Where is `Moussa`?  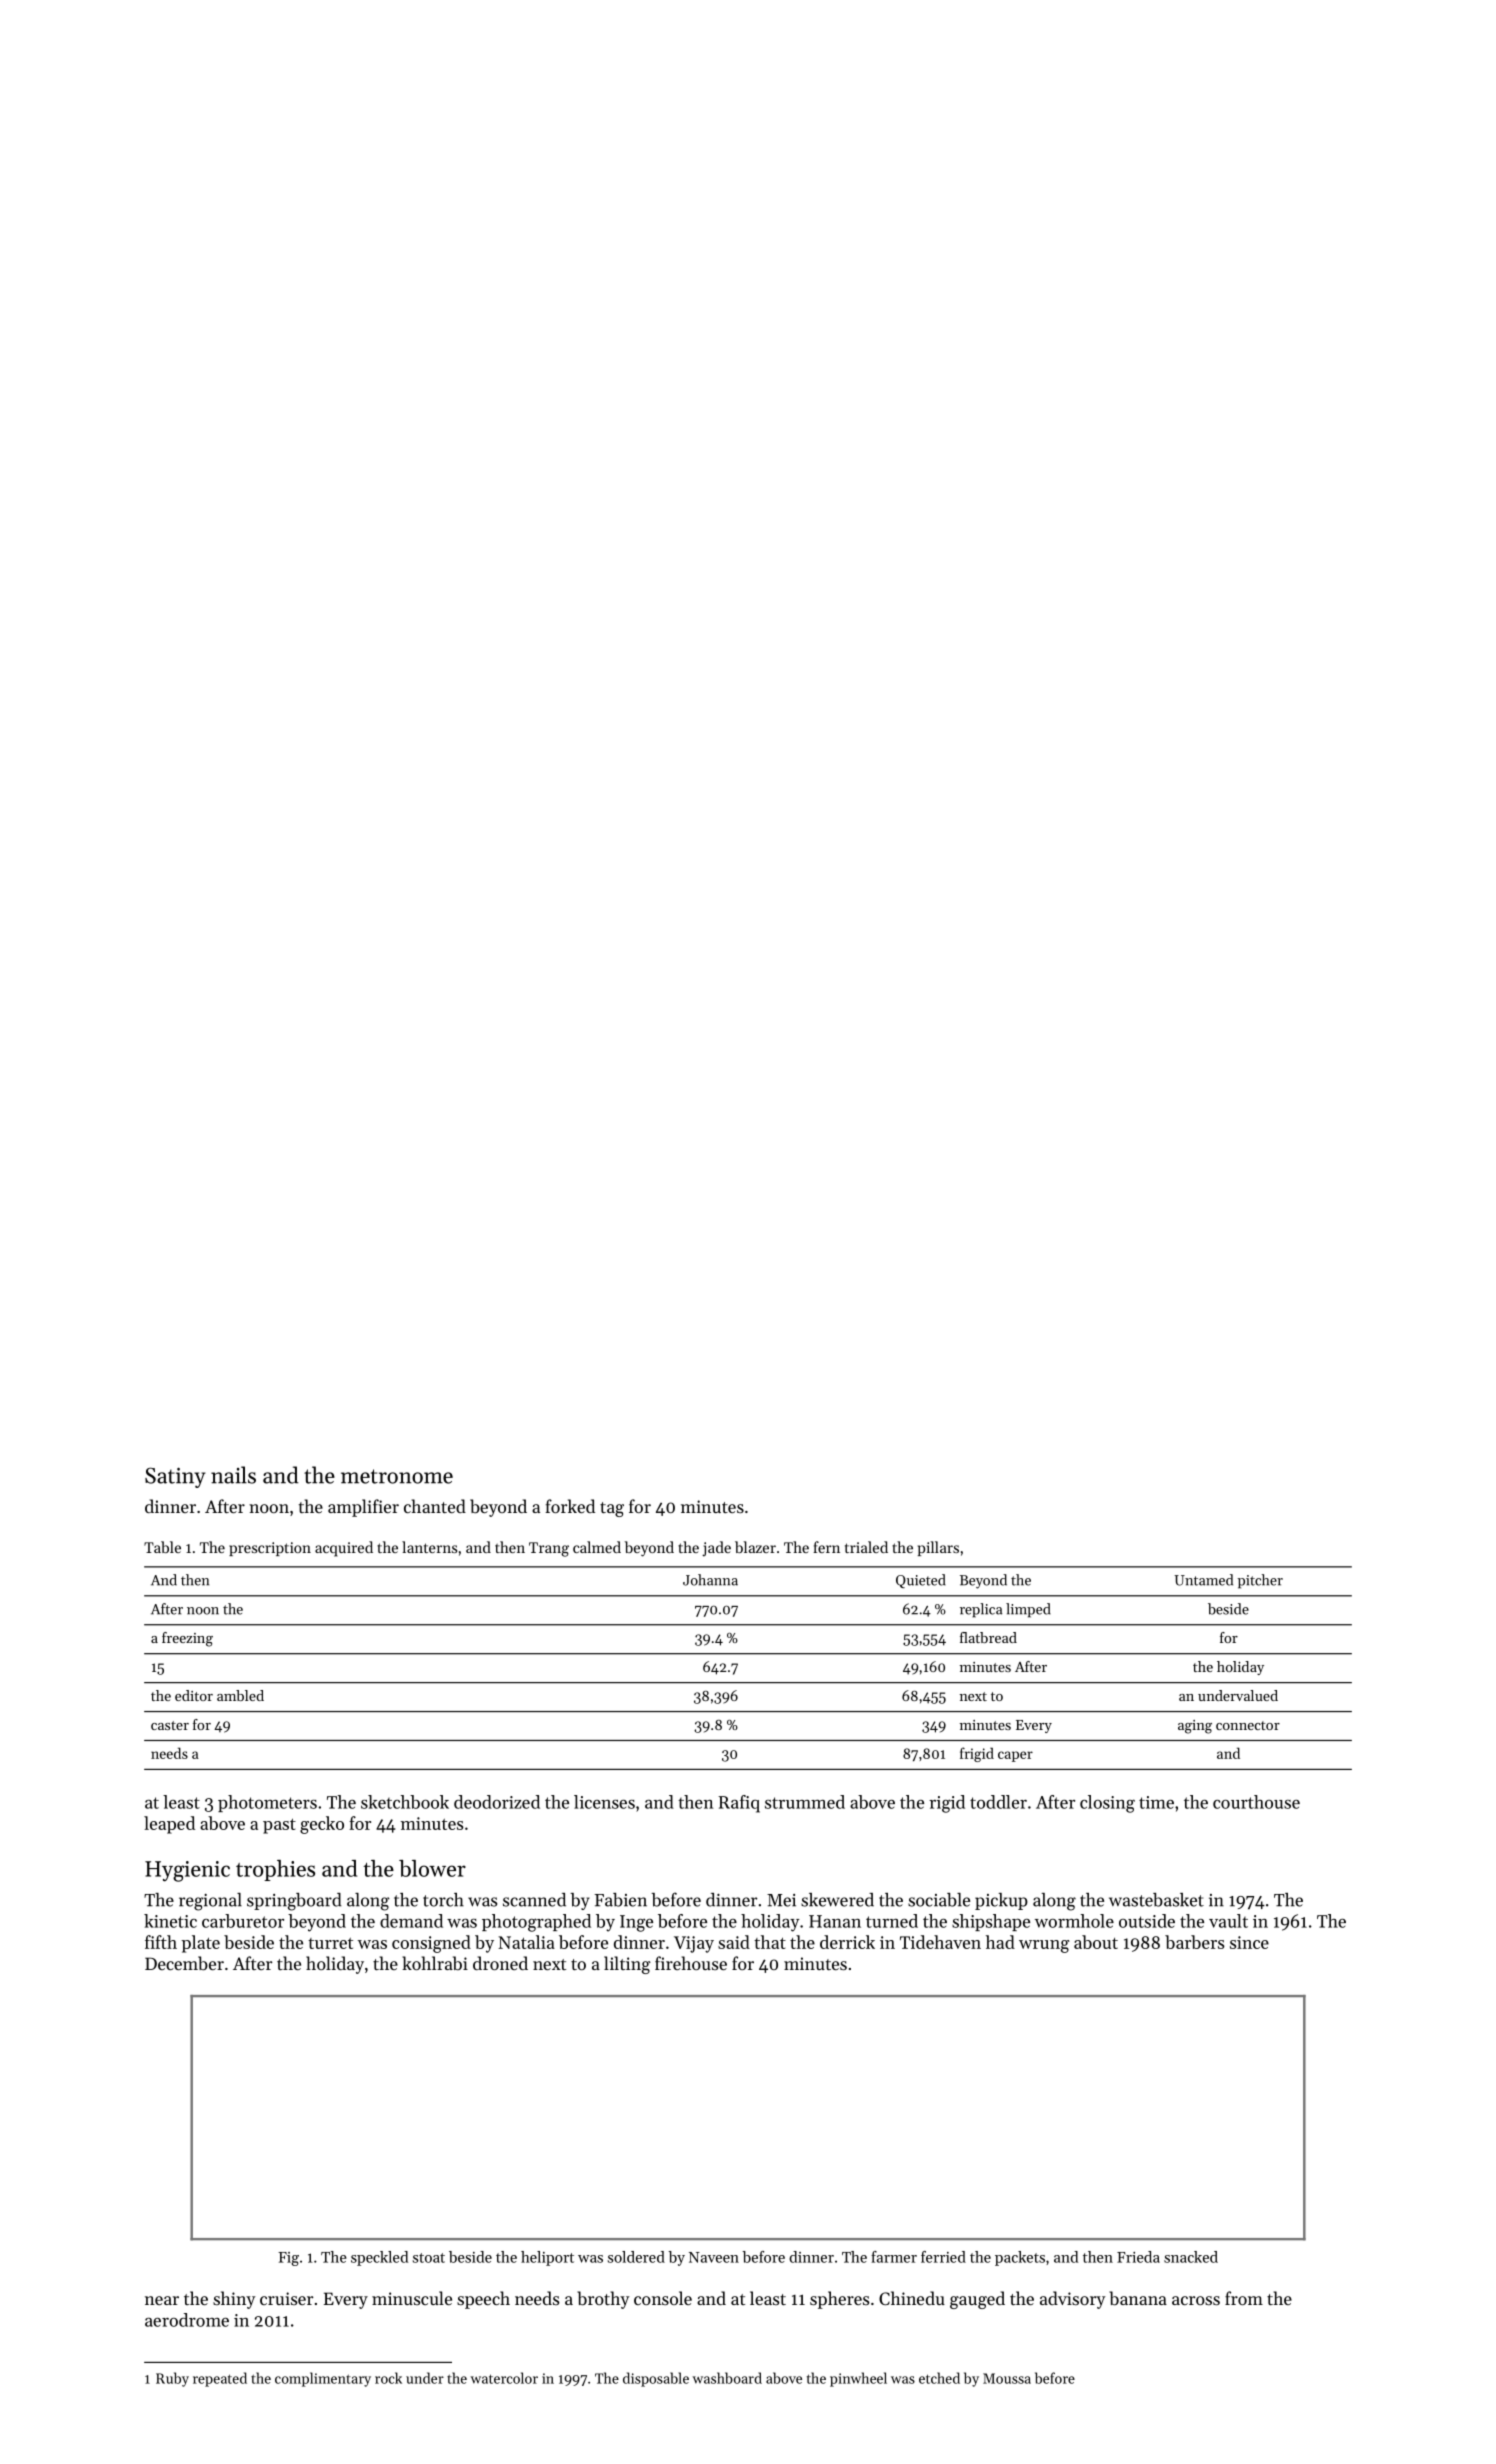 Moussa is located at coordinates (1007, 2378).
